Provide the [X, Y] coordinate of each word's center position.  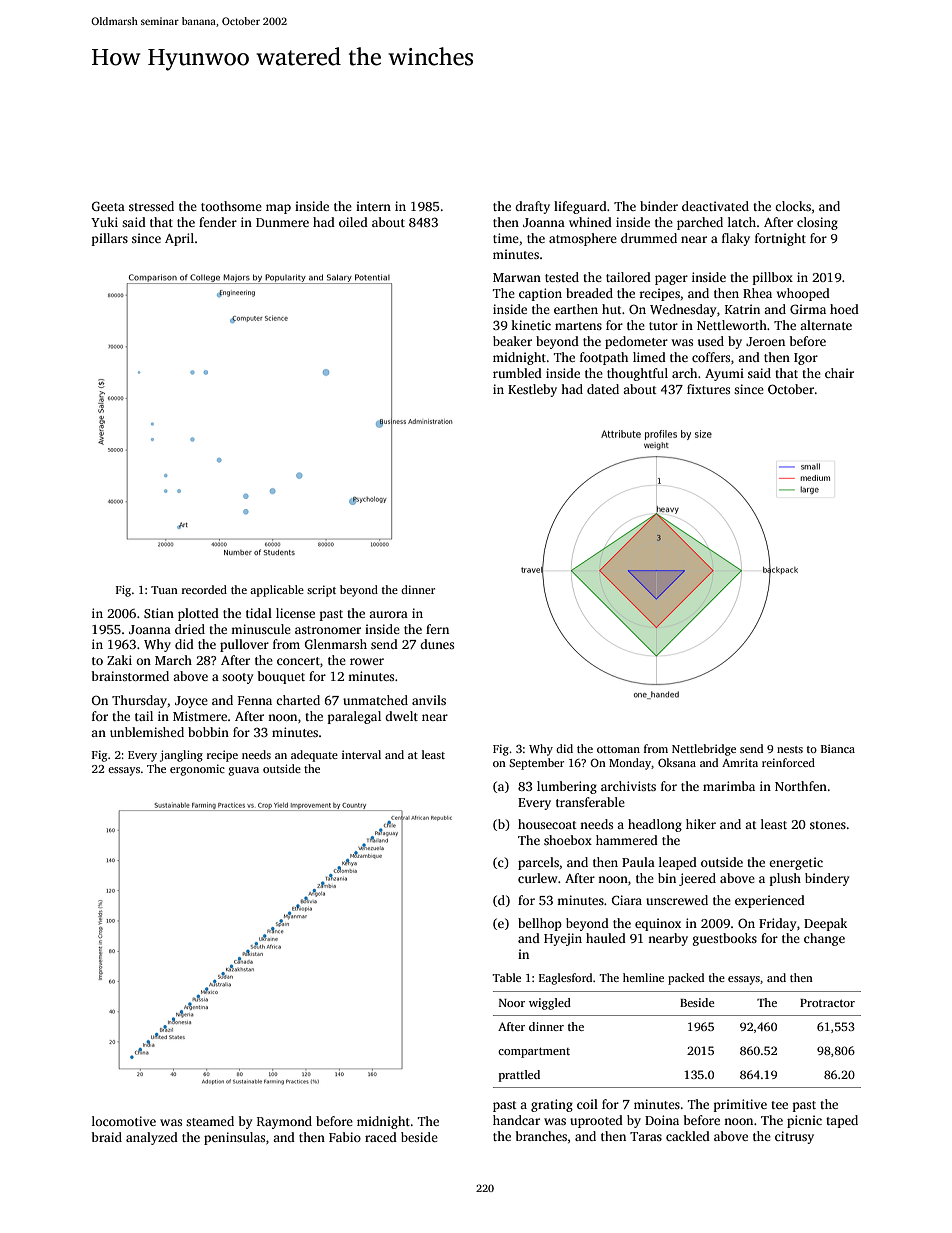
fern [437, 629]
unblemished [147, 732]
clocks [793, 206]
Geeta [108, 206]
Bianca [838, 748]
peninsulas [234, 1138]
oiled [353, 222]
